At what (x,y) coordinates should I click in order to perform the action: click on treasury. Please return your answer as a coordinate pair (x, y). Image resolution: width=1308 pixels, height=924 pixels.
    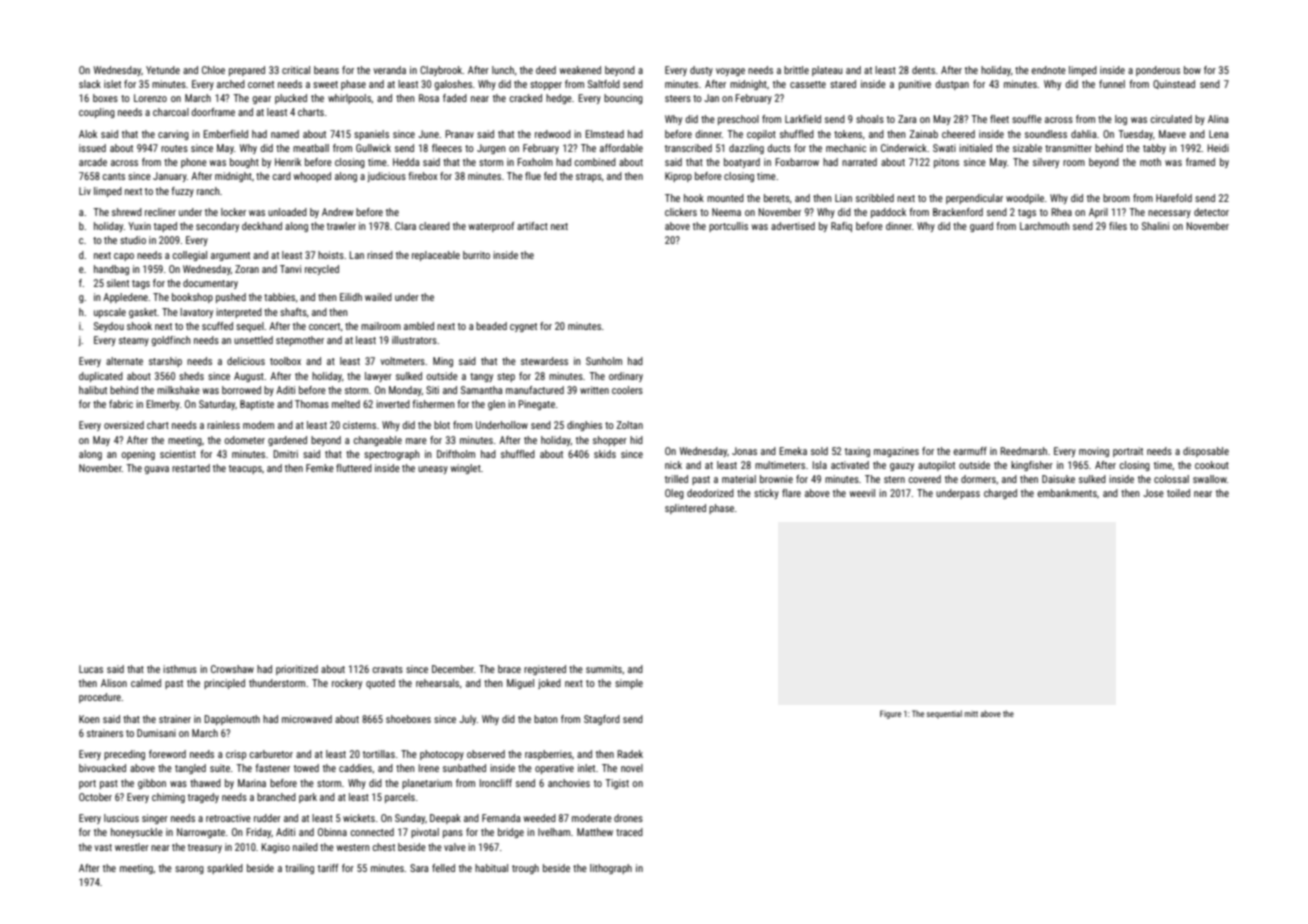
    Looking at the image, I should click on (205, 848).
